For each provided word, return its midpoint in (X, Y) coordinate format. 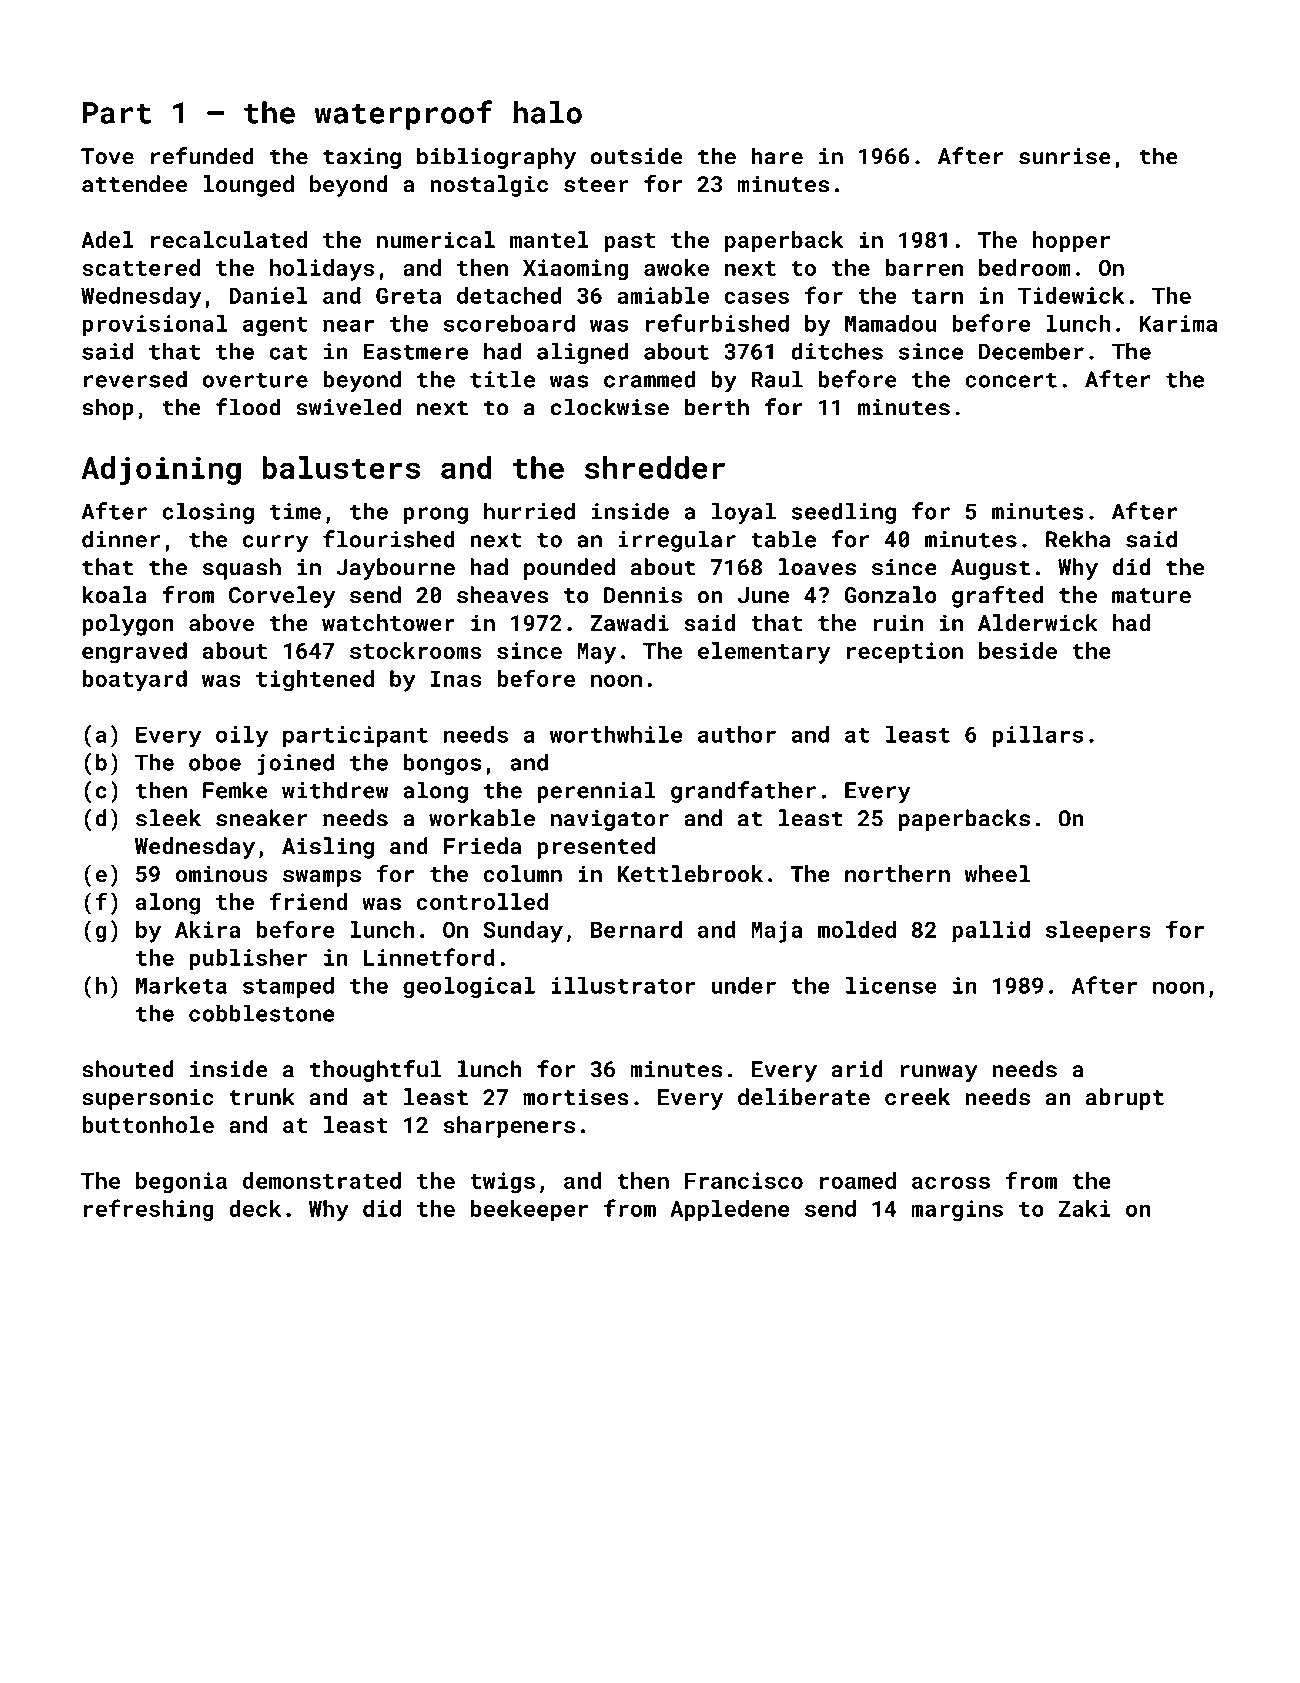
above (221, 622)
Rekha (1078, 539)
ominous (221, 873)
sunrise (1065, 156)
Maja (776, 932)
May (596, 653)
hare (777, 156)
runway (939, 1073)
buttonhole (148, 1125)
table (783, 539)
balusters (341, 467)
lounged (248, 186)
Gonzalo (891, 595)
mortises (576, 1097)
